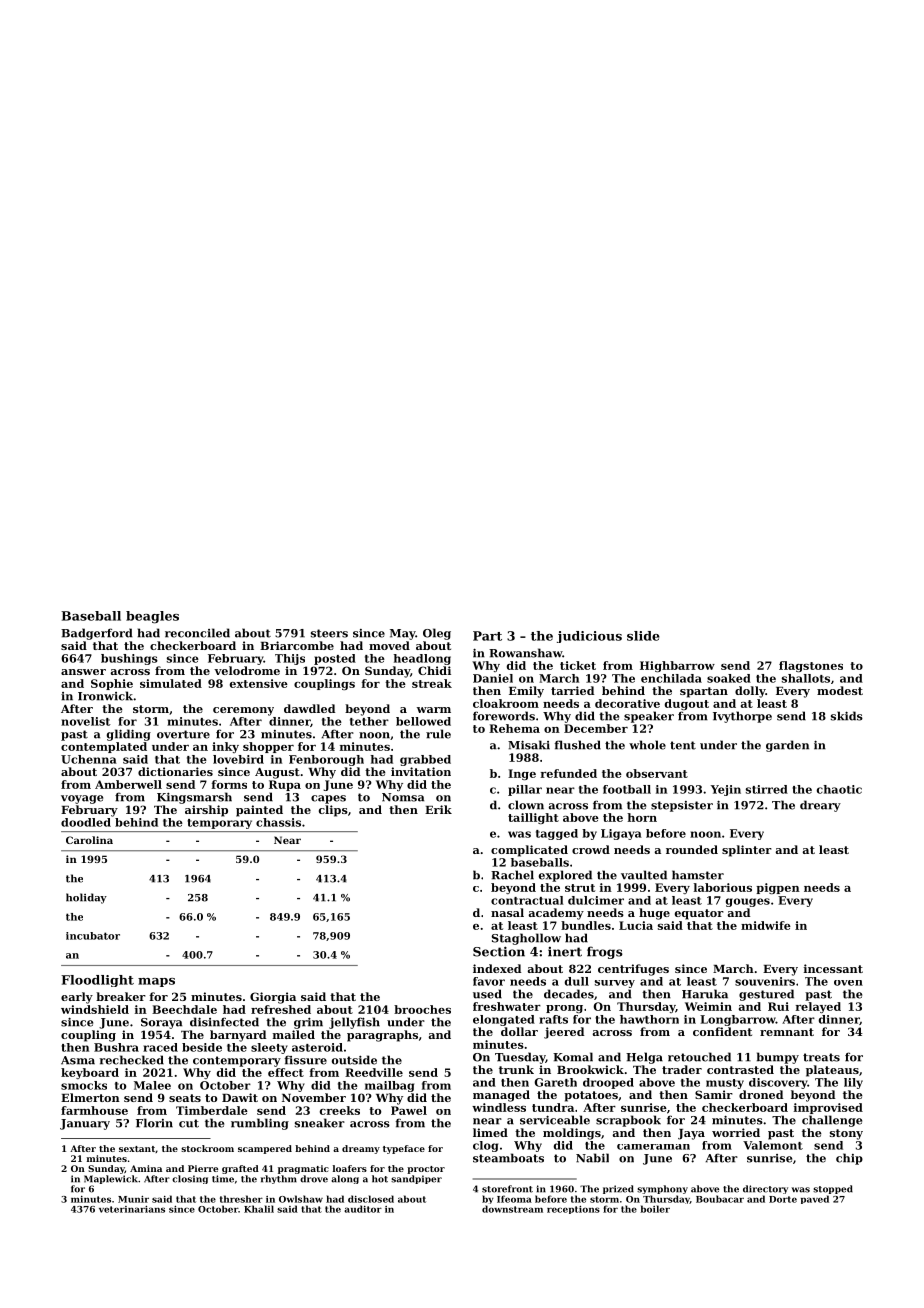 The width and height of the screenshot is (924, 1308). What do you see at coordinates (403, 797) in the screenshot?
I see `Nomsa` at bounding box center [403, 797].
